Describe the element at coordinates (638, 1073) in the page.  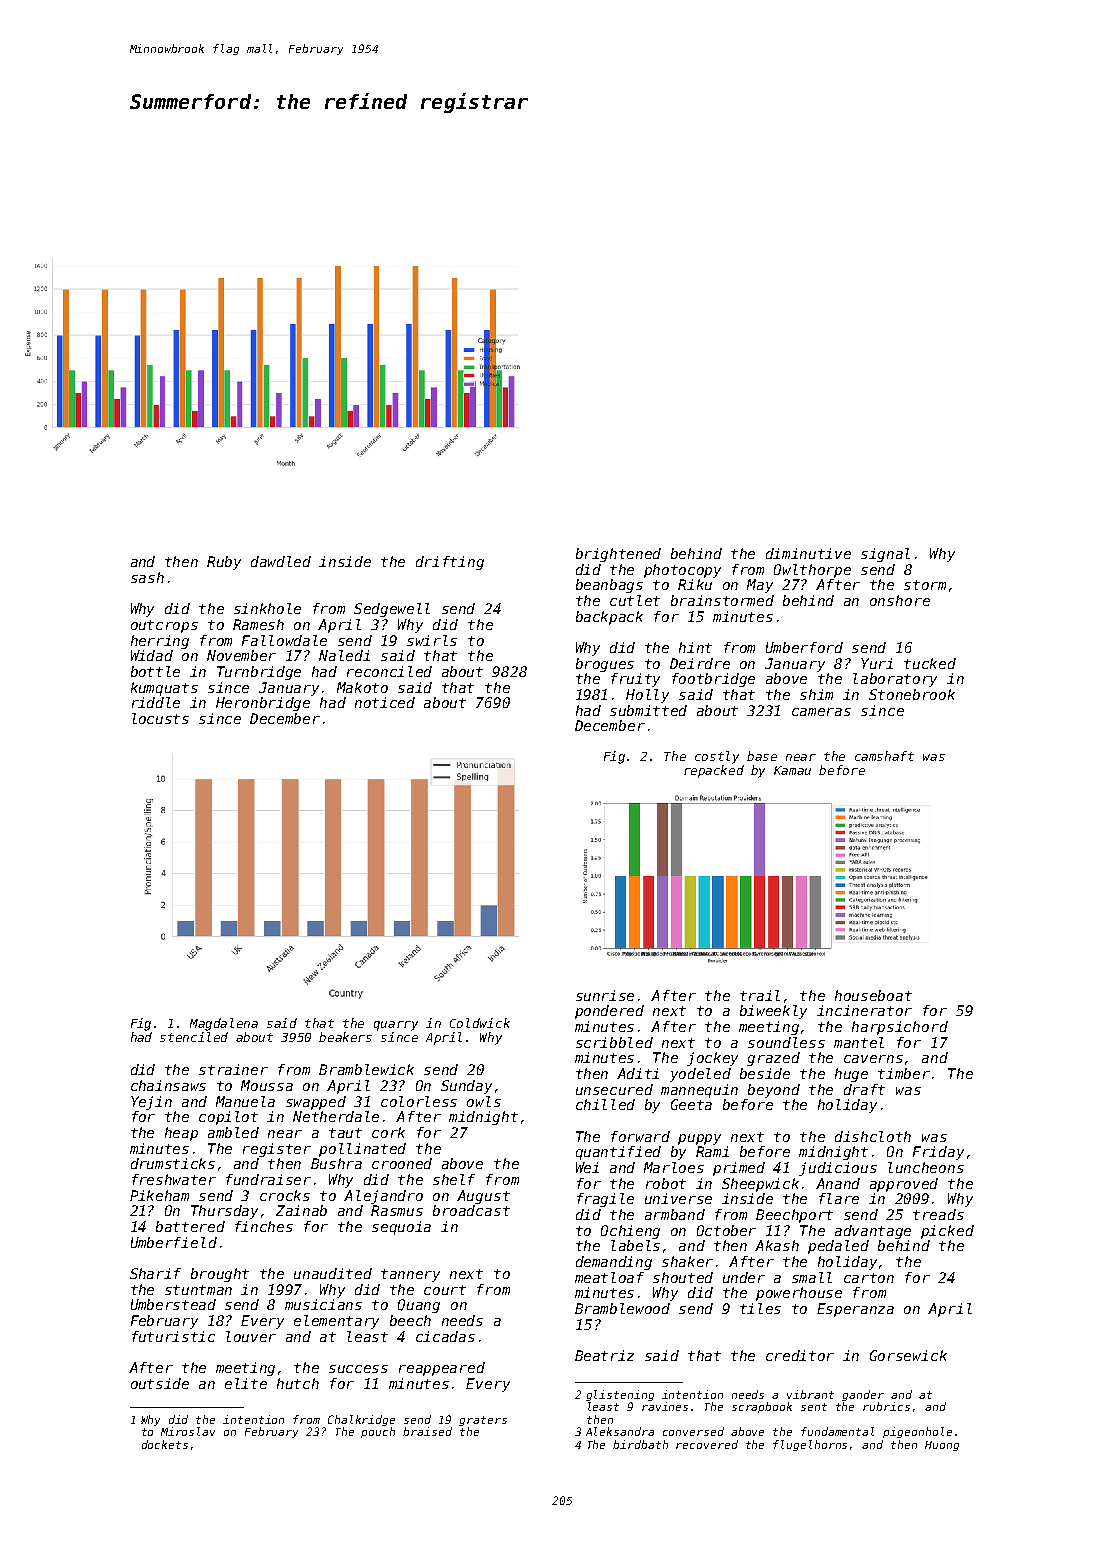
I see `Aditi` at that location.
